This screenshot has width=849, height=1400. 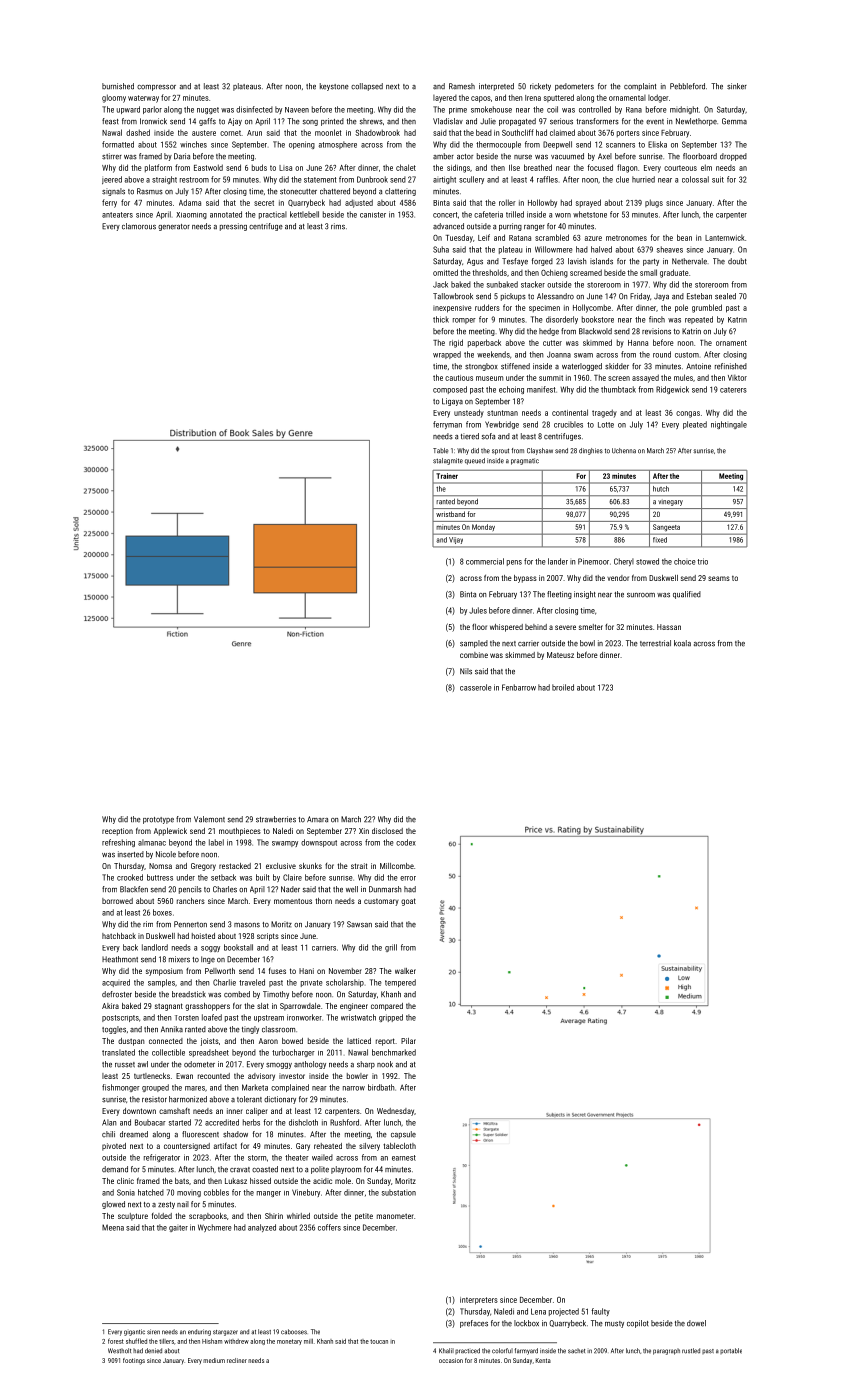 What do you see at coordinates (215, 1228) in the screenshot?
I see `Wychmere` at bounding box center [215, 1228].
